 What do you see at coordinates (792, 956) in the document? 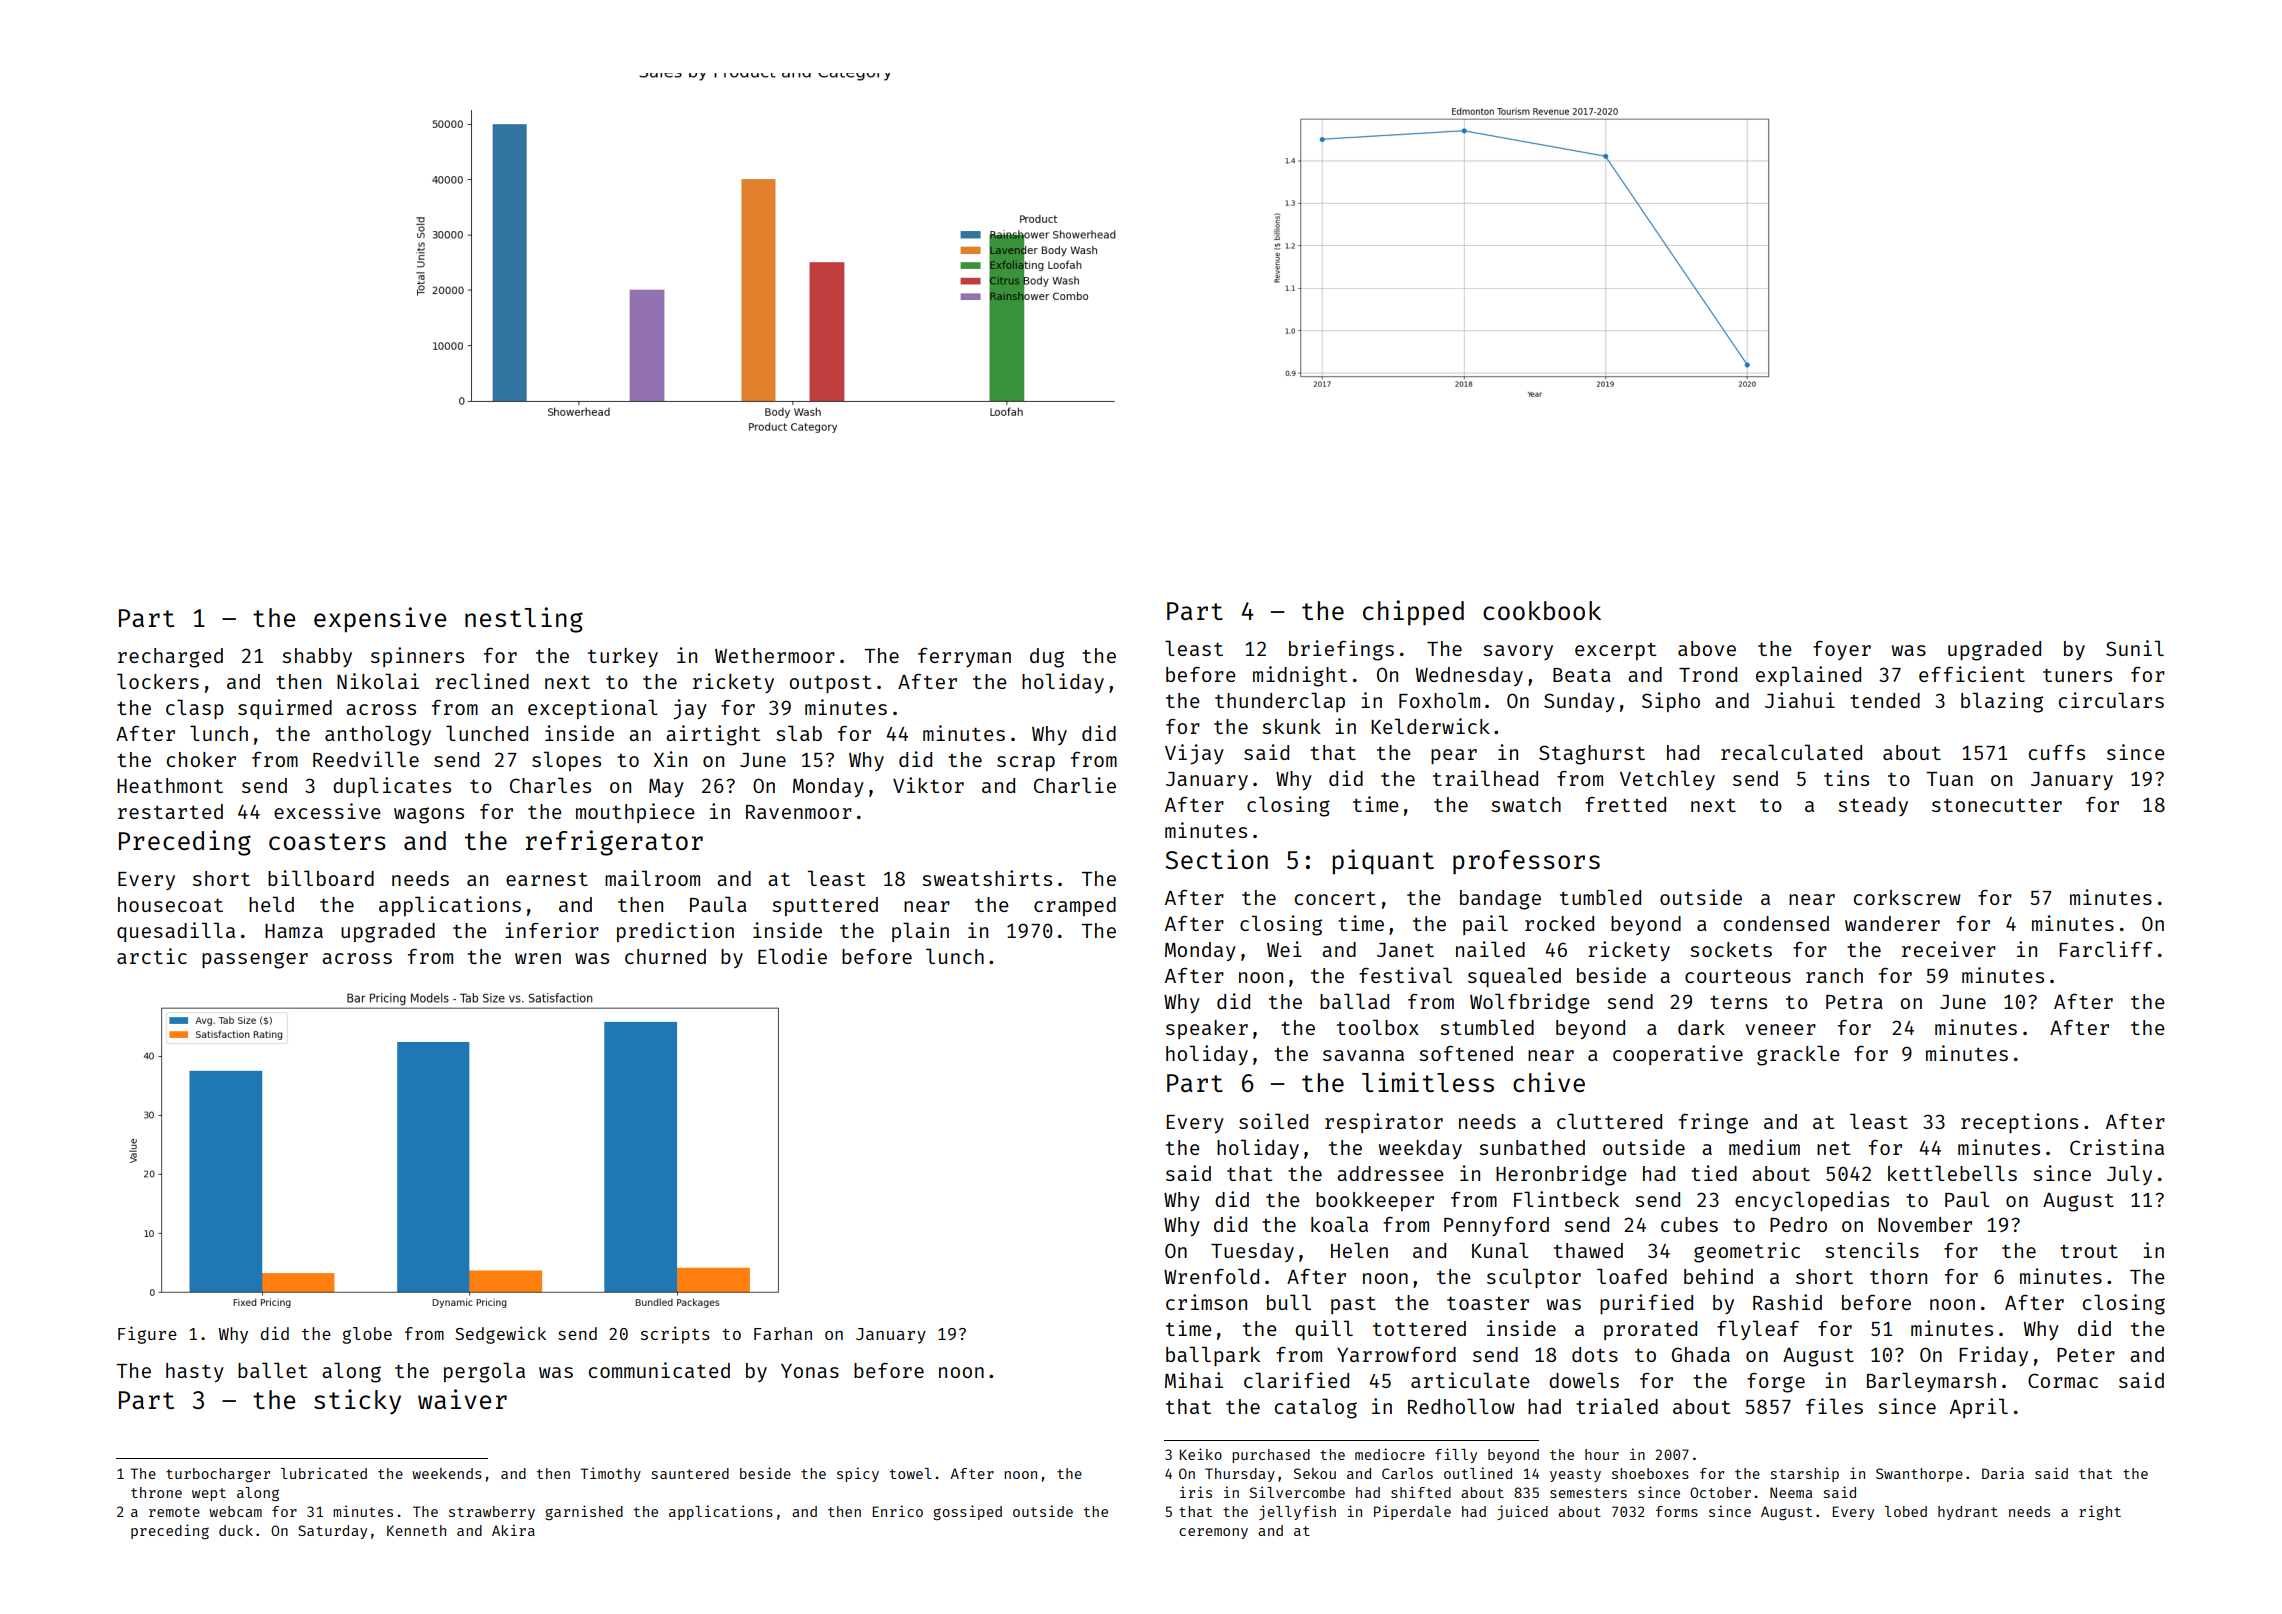
I see `Elodie` at bounding box center [792, 956].
